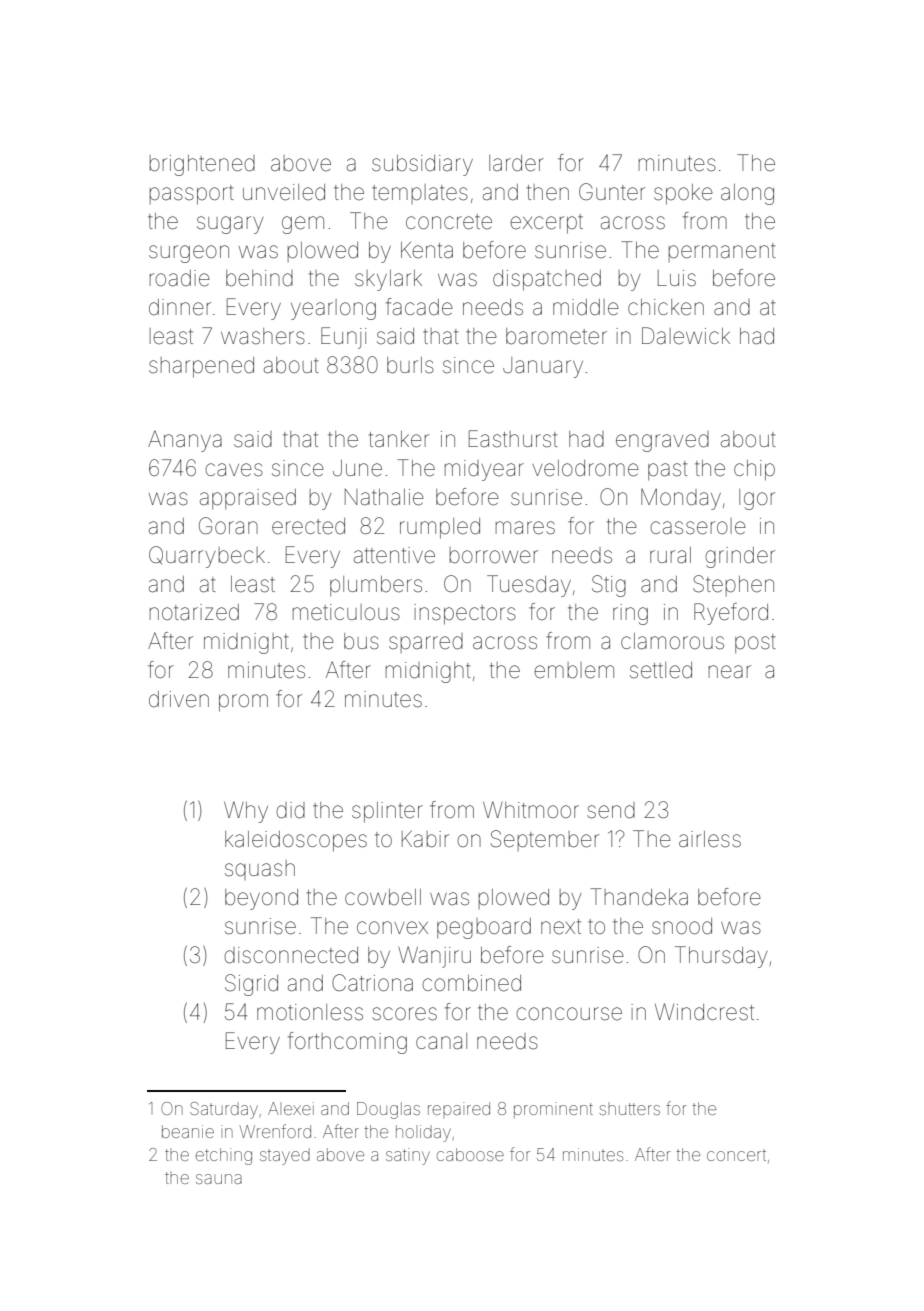 The height and width of the image is (1311, 924). Describe the element at coordinates (736, 1156) in the image. I see `concert` at that location.
